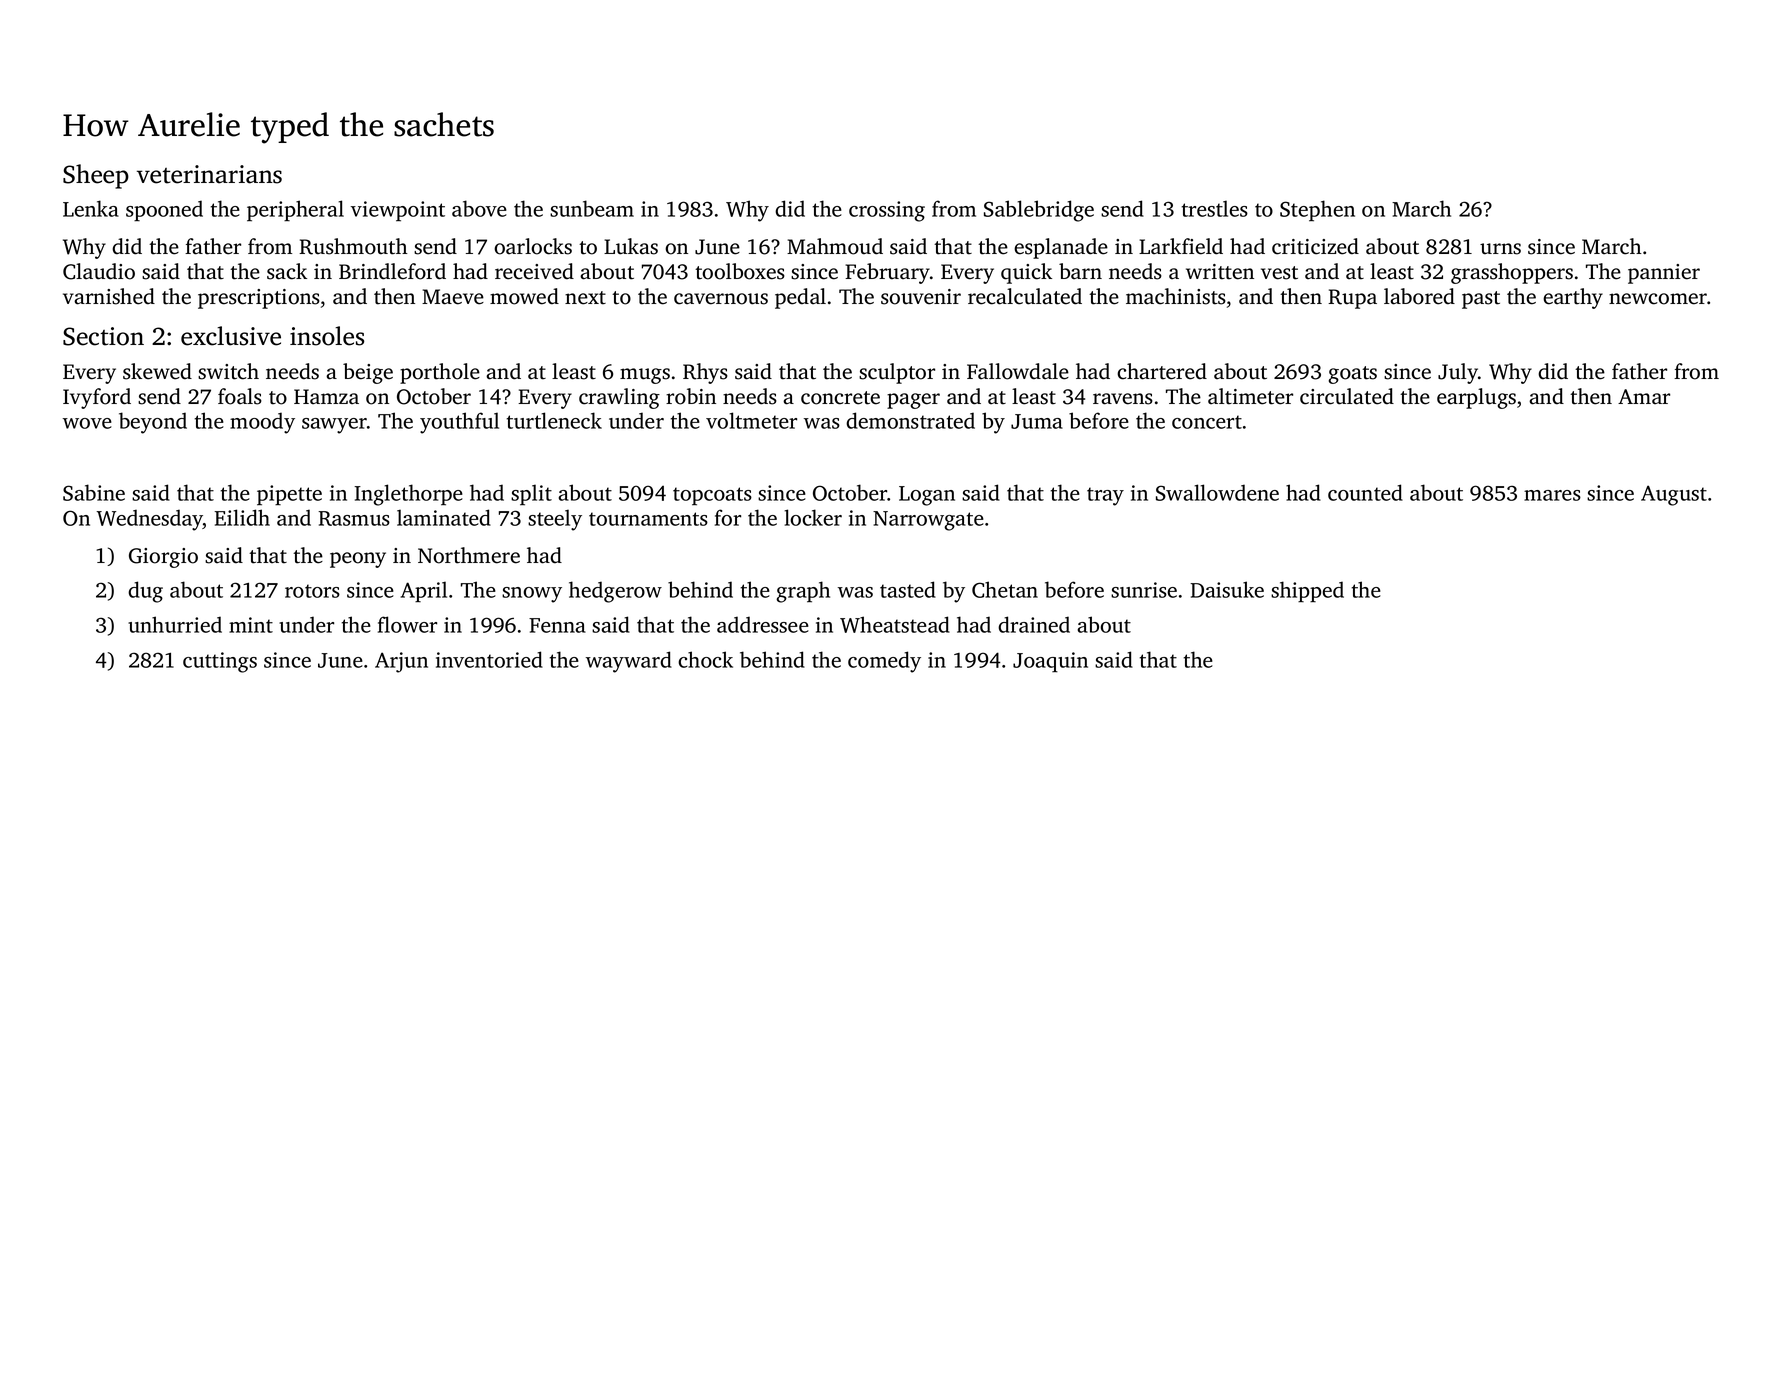 Image resolution: width=1789 pixels, height=1382 pixels. What do you see at coordinates (1317, 211) in the document?
I see `Stephen` at bounding box center [1317, 211].
